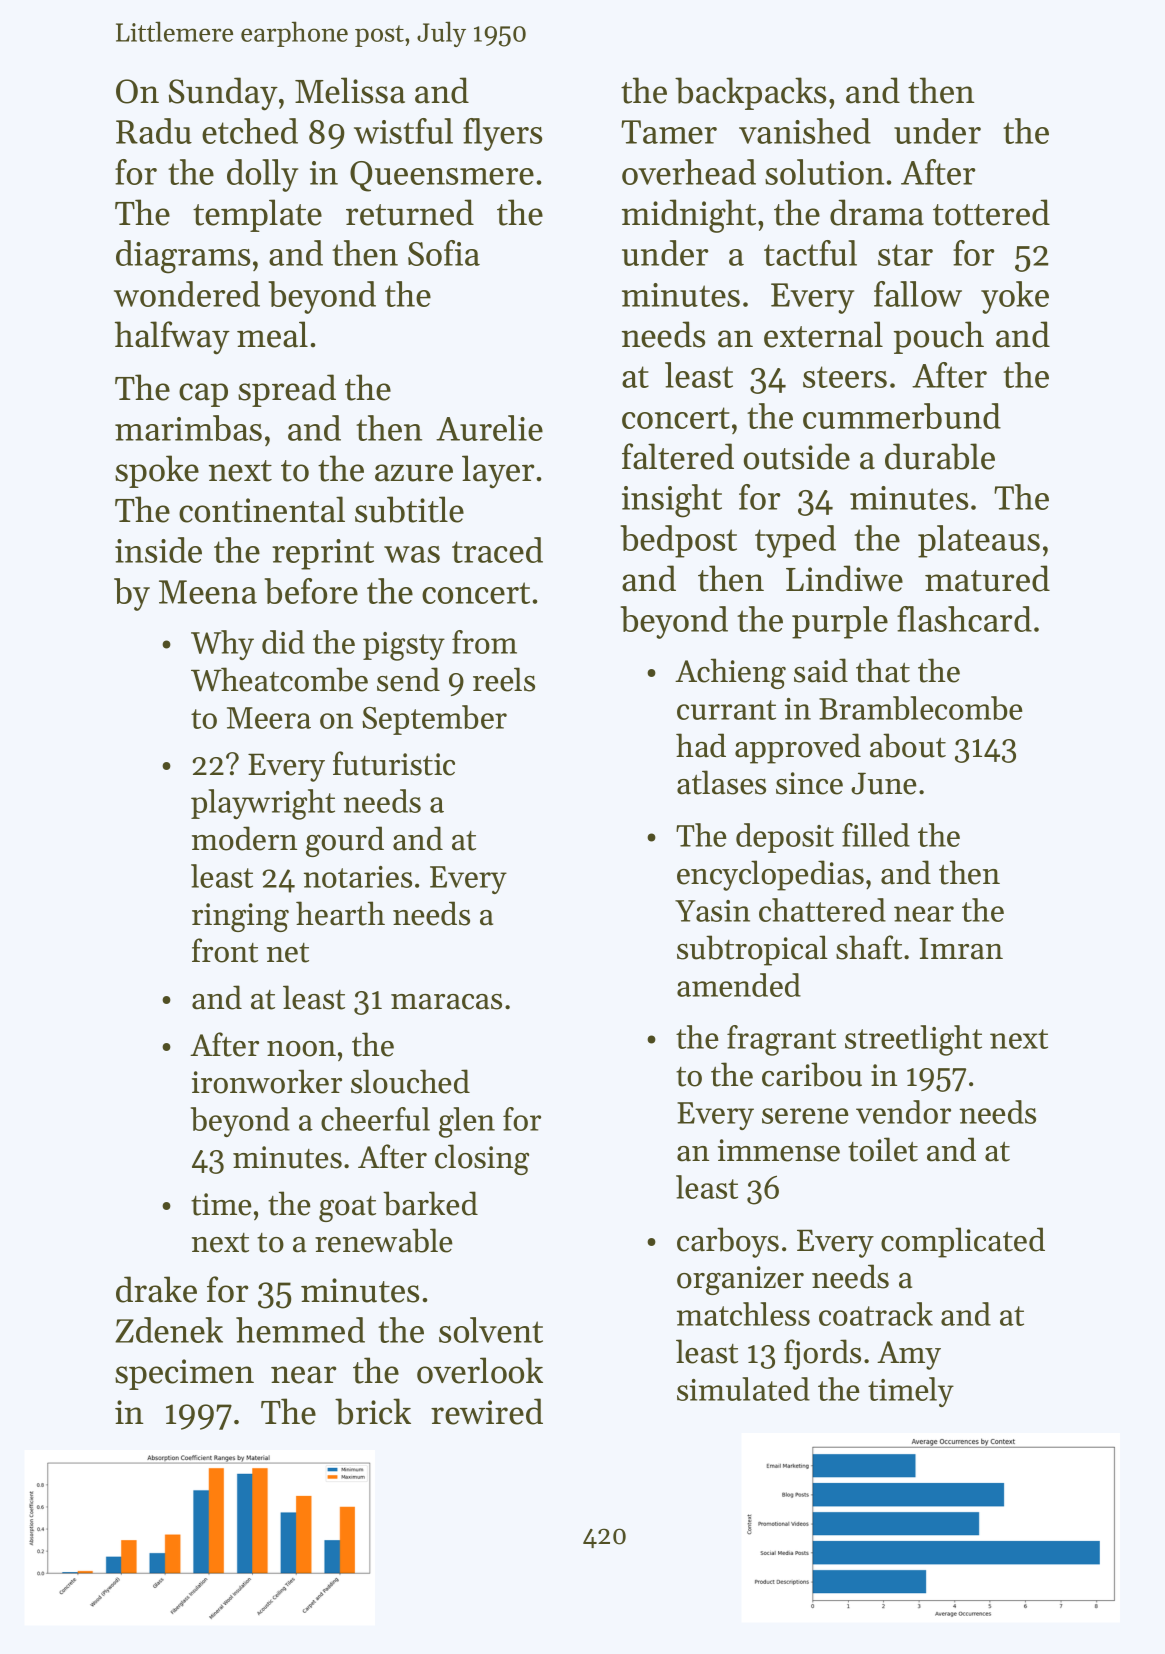 The image size is (1165, 1654). Describe the element at coordinates (272, 334) in the image. I see `meal` at that location.
